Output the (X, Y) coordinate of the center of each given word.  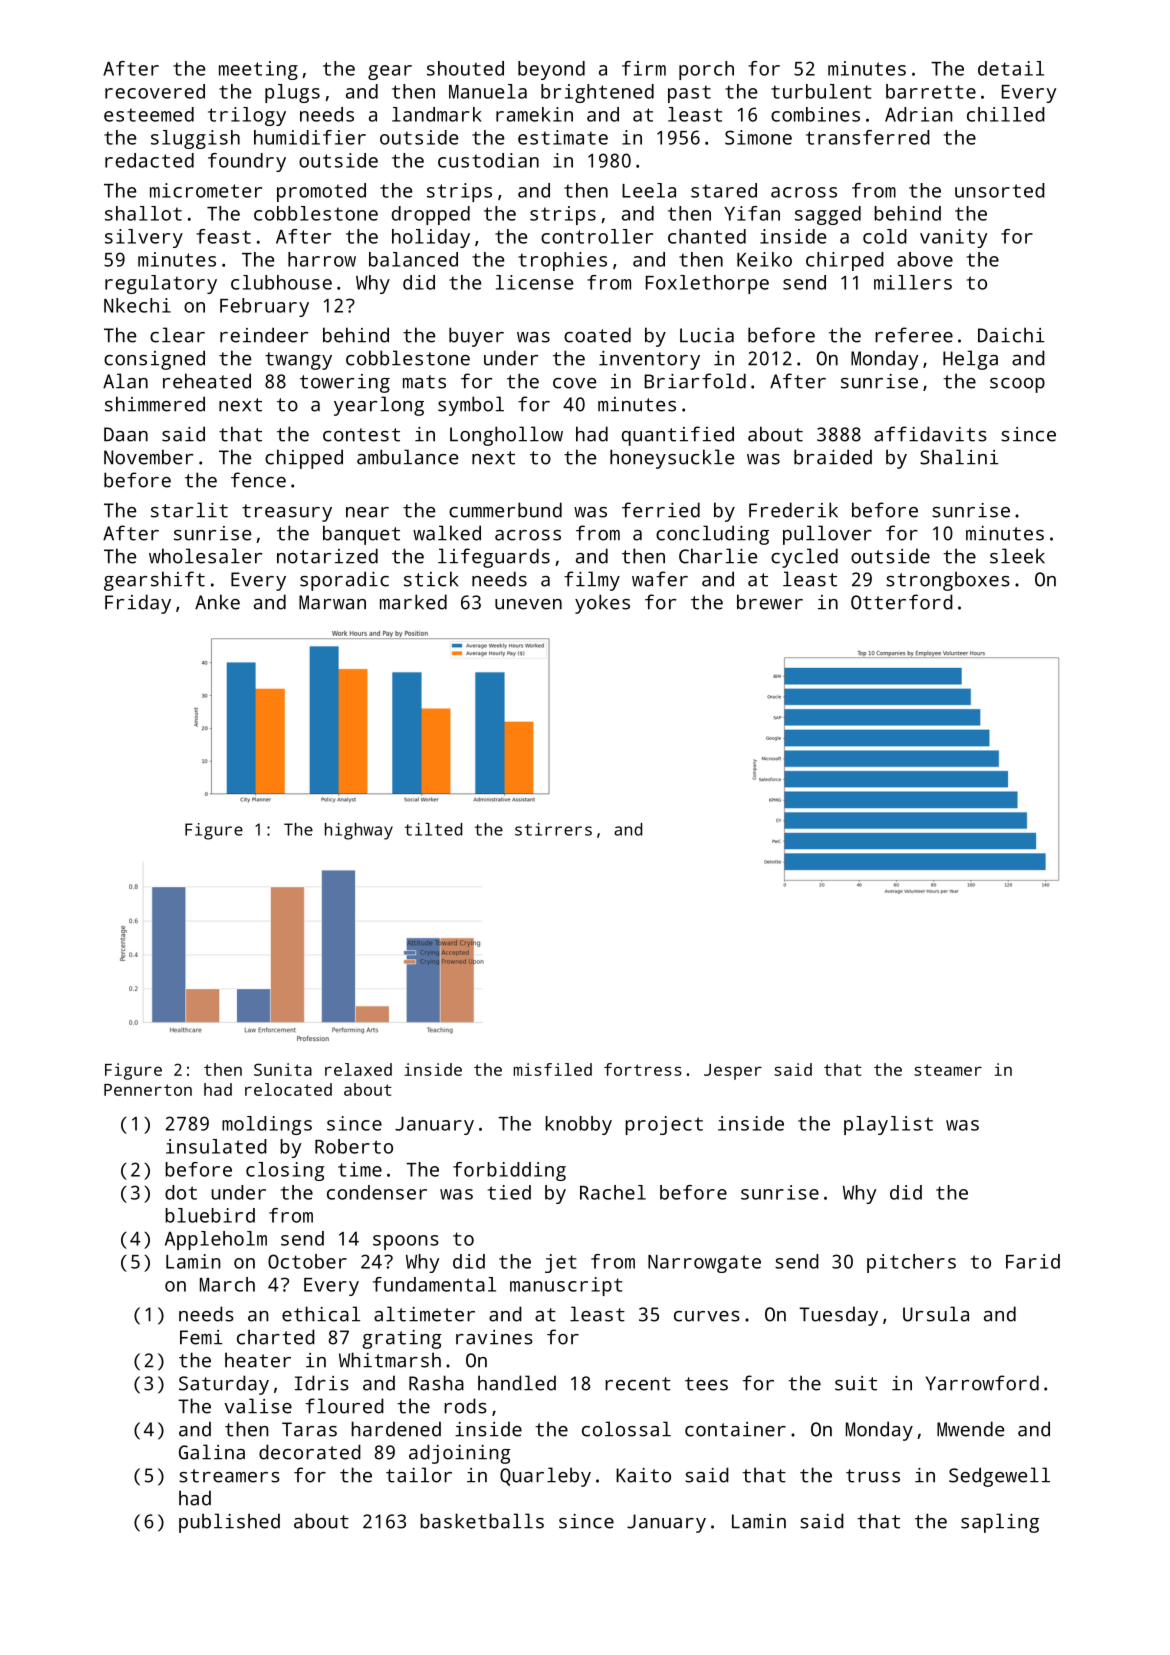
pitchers (911, 1263)
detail (1011, 68)
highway (359, 831)
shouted (465, 68)
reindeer (264, 335)
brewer (770, 602)
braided (833, 457)
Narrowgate (704, 1264)
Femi (201, 1337)
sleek (1017, 556)
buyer (476, 337)
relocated (288, 1089)
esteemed (149, 114)
